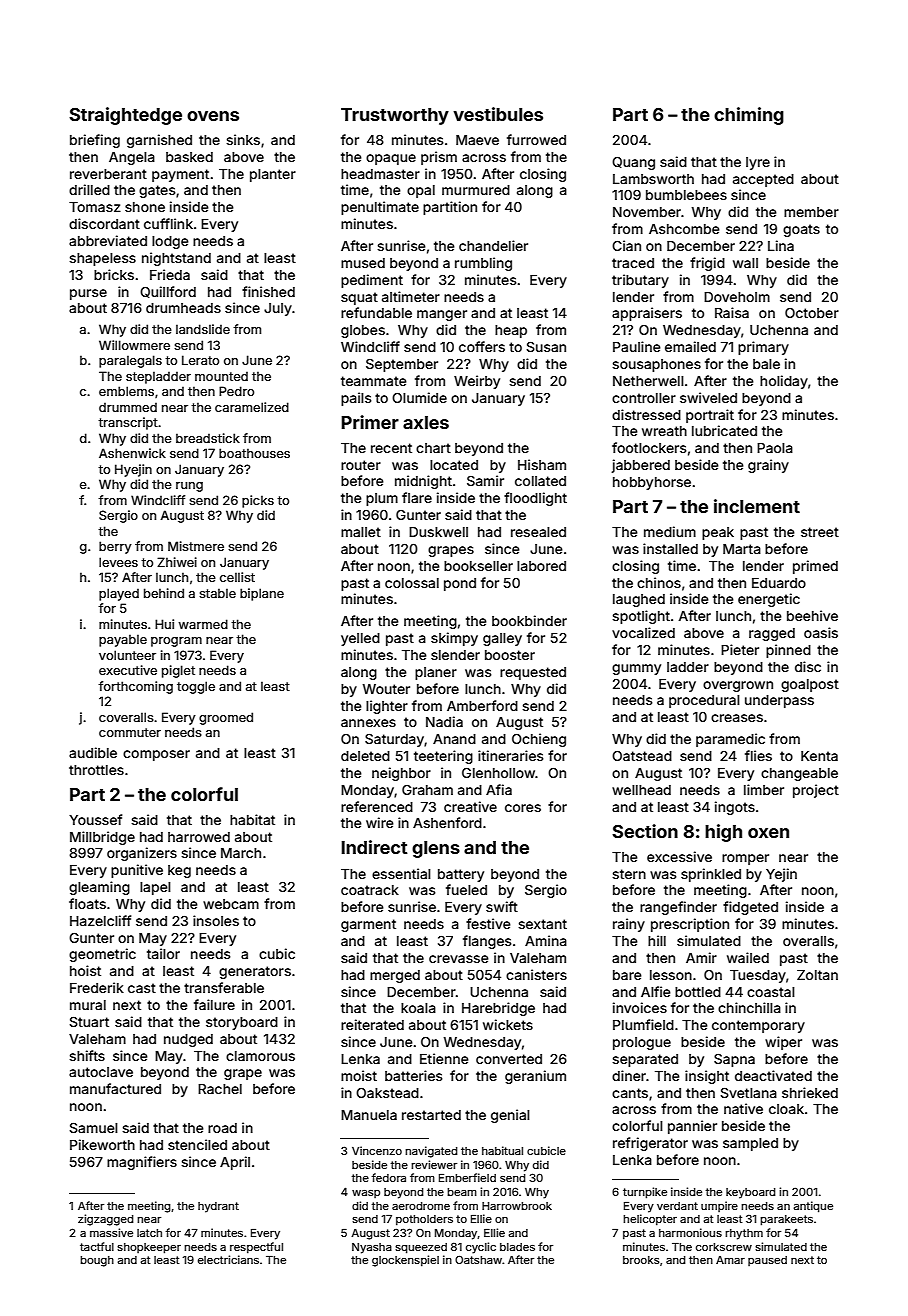 The width and height of the screenshot is (908, 1316). I want to click on organizers, so click(142, 854).
